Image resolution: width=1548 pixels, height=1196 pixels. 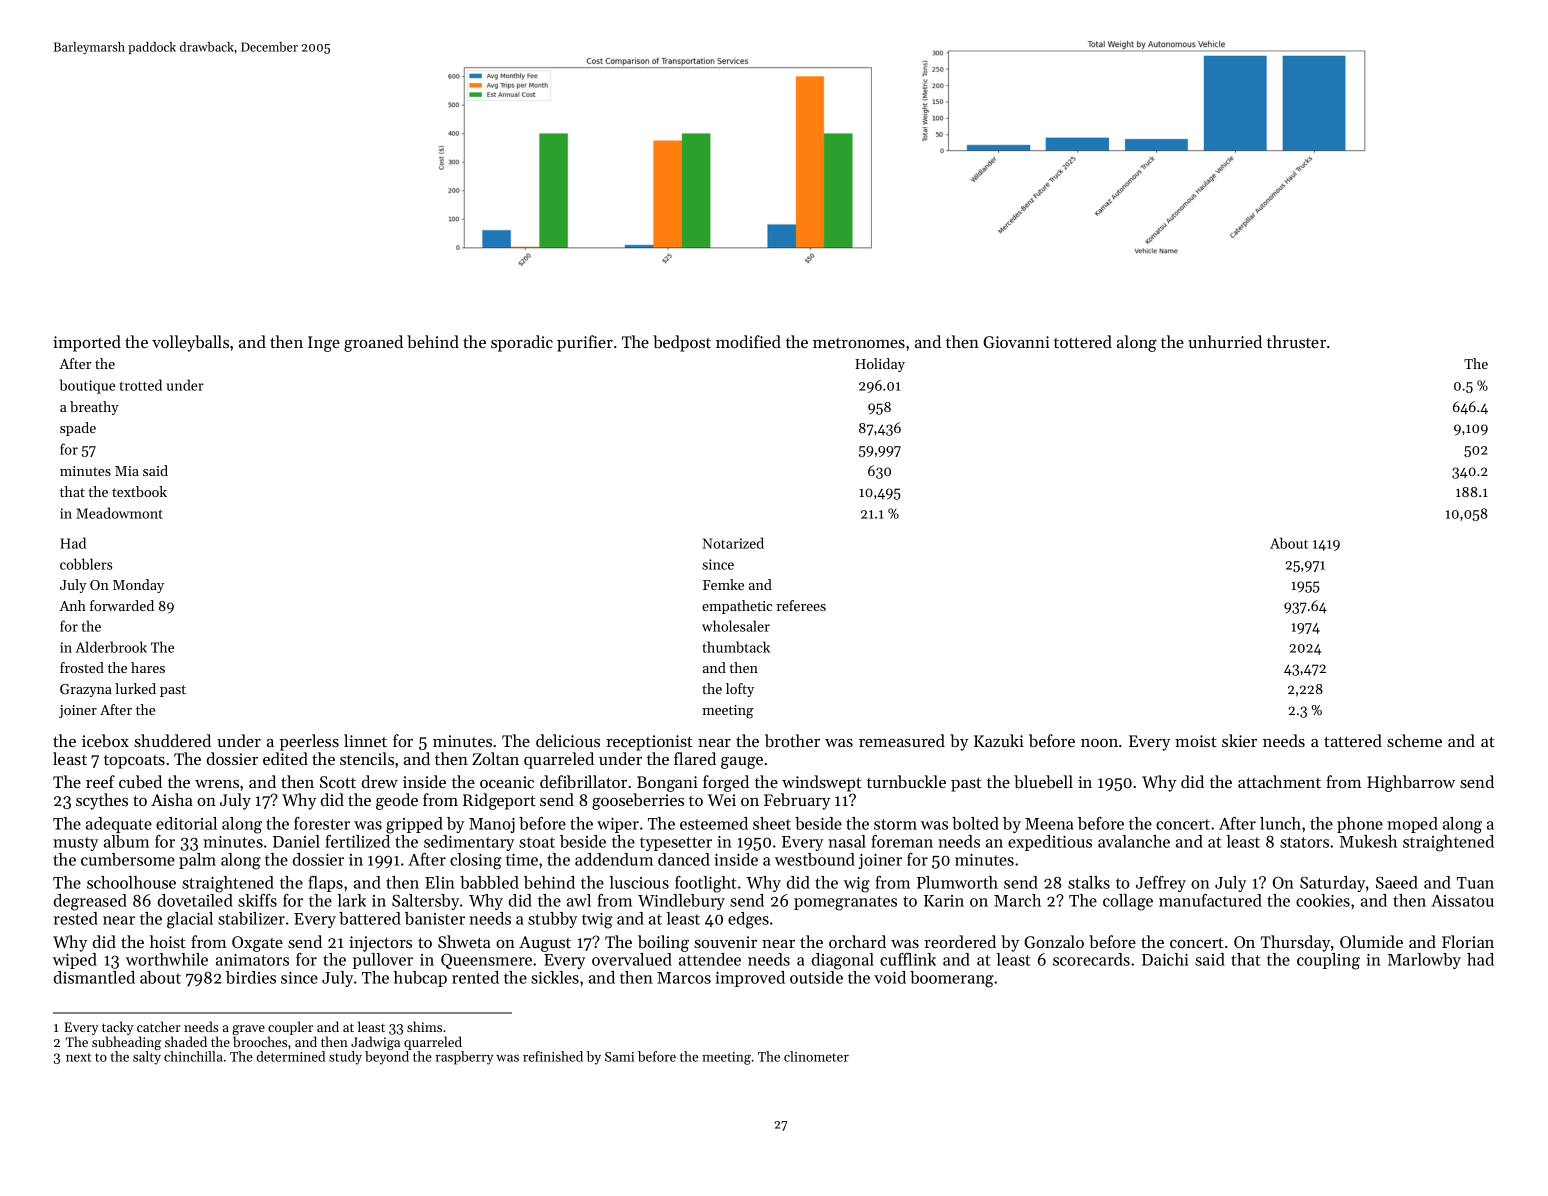 What do you see at coordinates (1411, 783) in the screenshot?
I see `Highbarrow` at bounding box center [1411, 783].
